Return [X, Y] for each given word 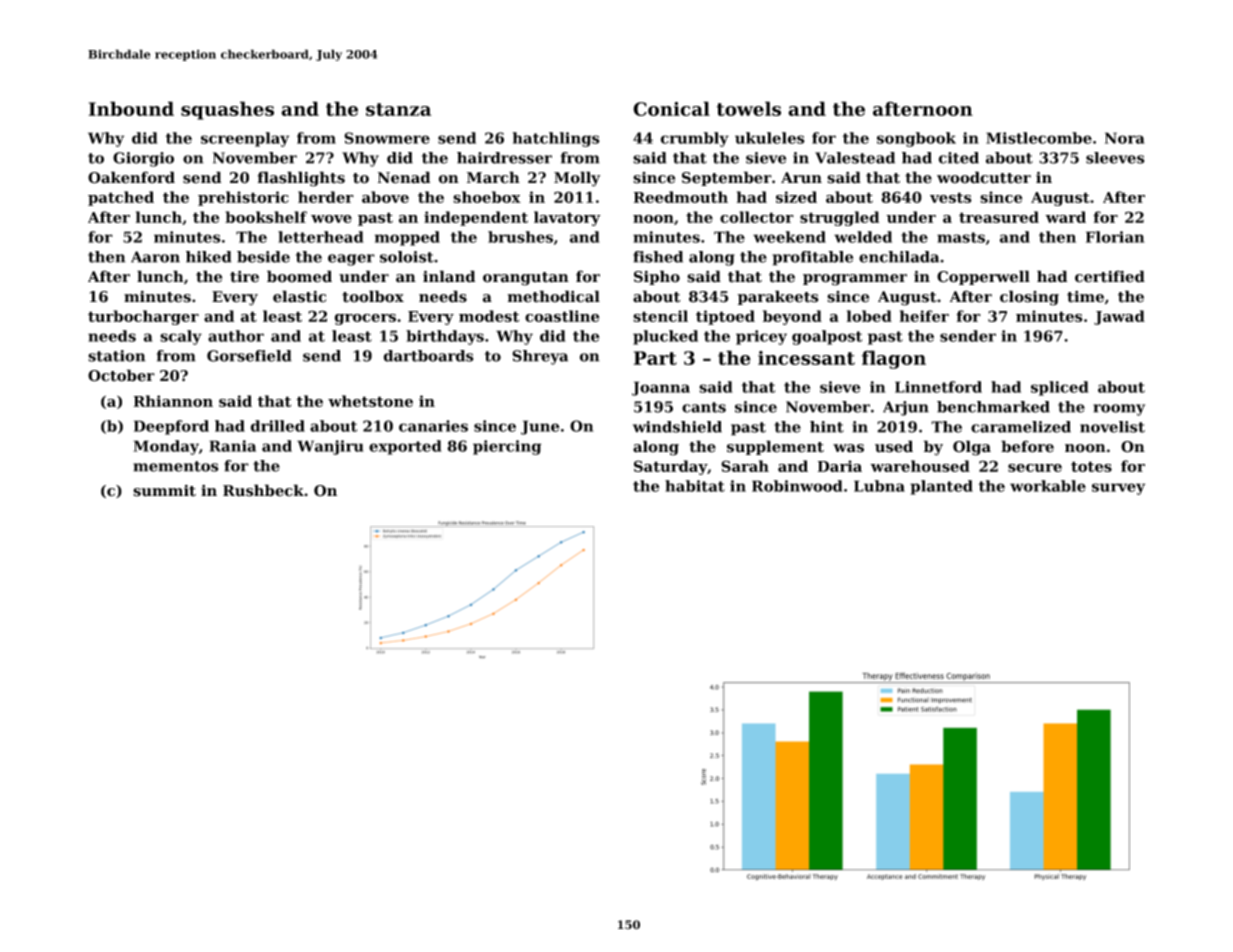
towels [749, 108]
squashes [227, 110]
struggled [839, 218]
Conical [671, 108]
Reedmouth [681, 197]
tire [244, 277]
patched [121, 198]
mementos [175, 466]
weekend [789, 237]
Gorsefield [249, 356]
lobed [869, 316]
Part [655, 358]
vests [951, 197]
